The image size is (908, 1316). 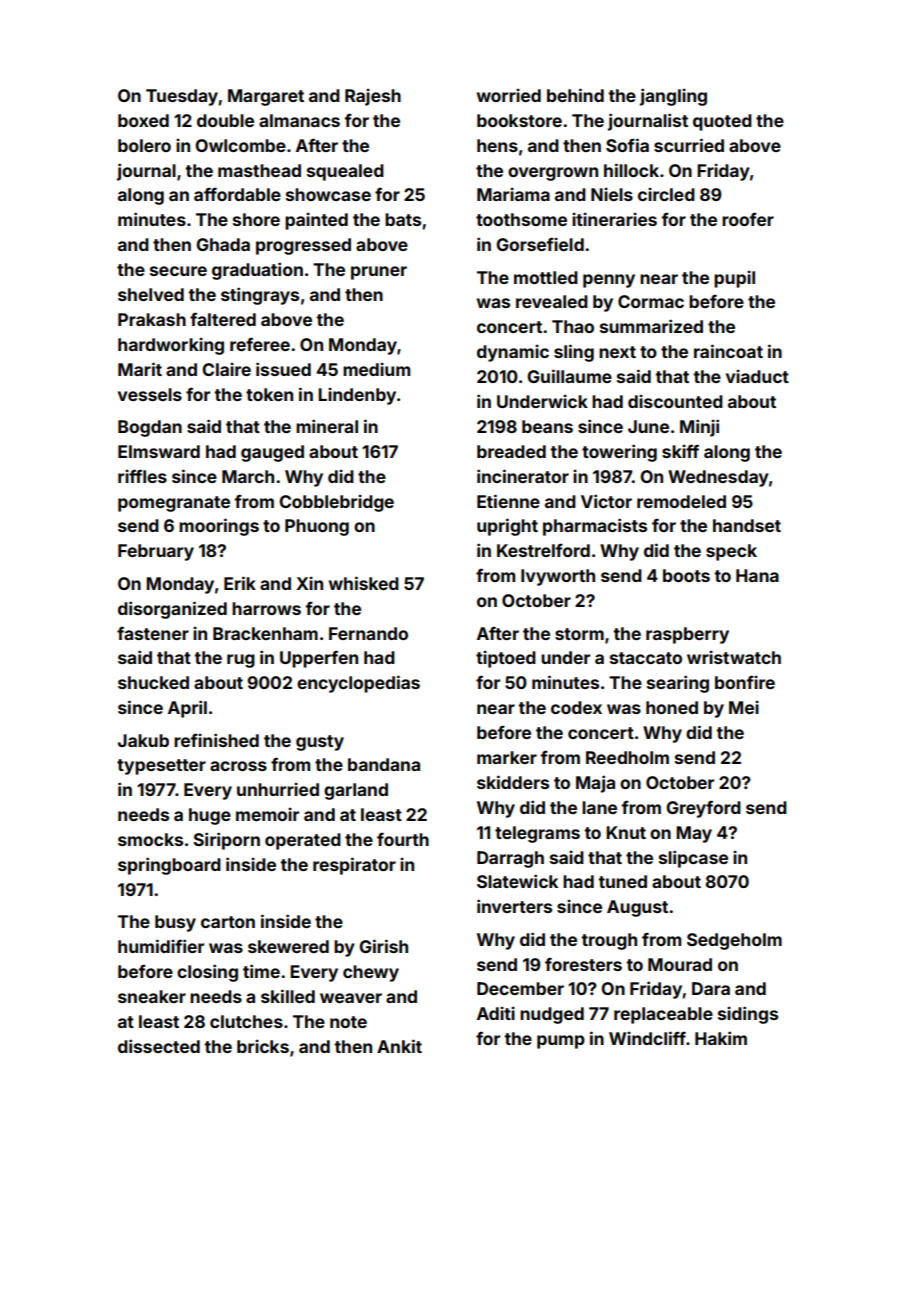 I want to click on discounted, so click(x=675, y=401).
